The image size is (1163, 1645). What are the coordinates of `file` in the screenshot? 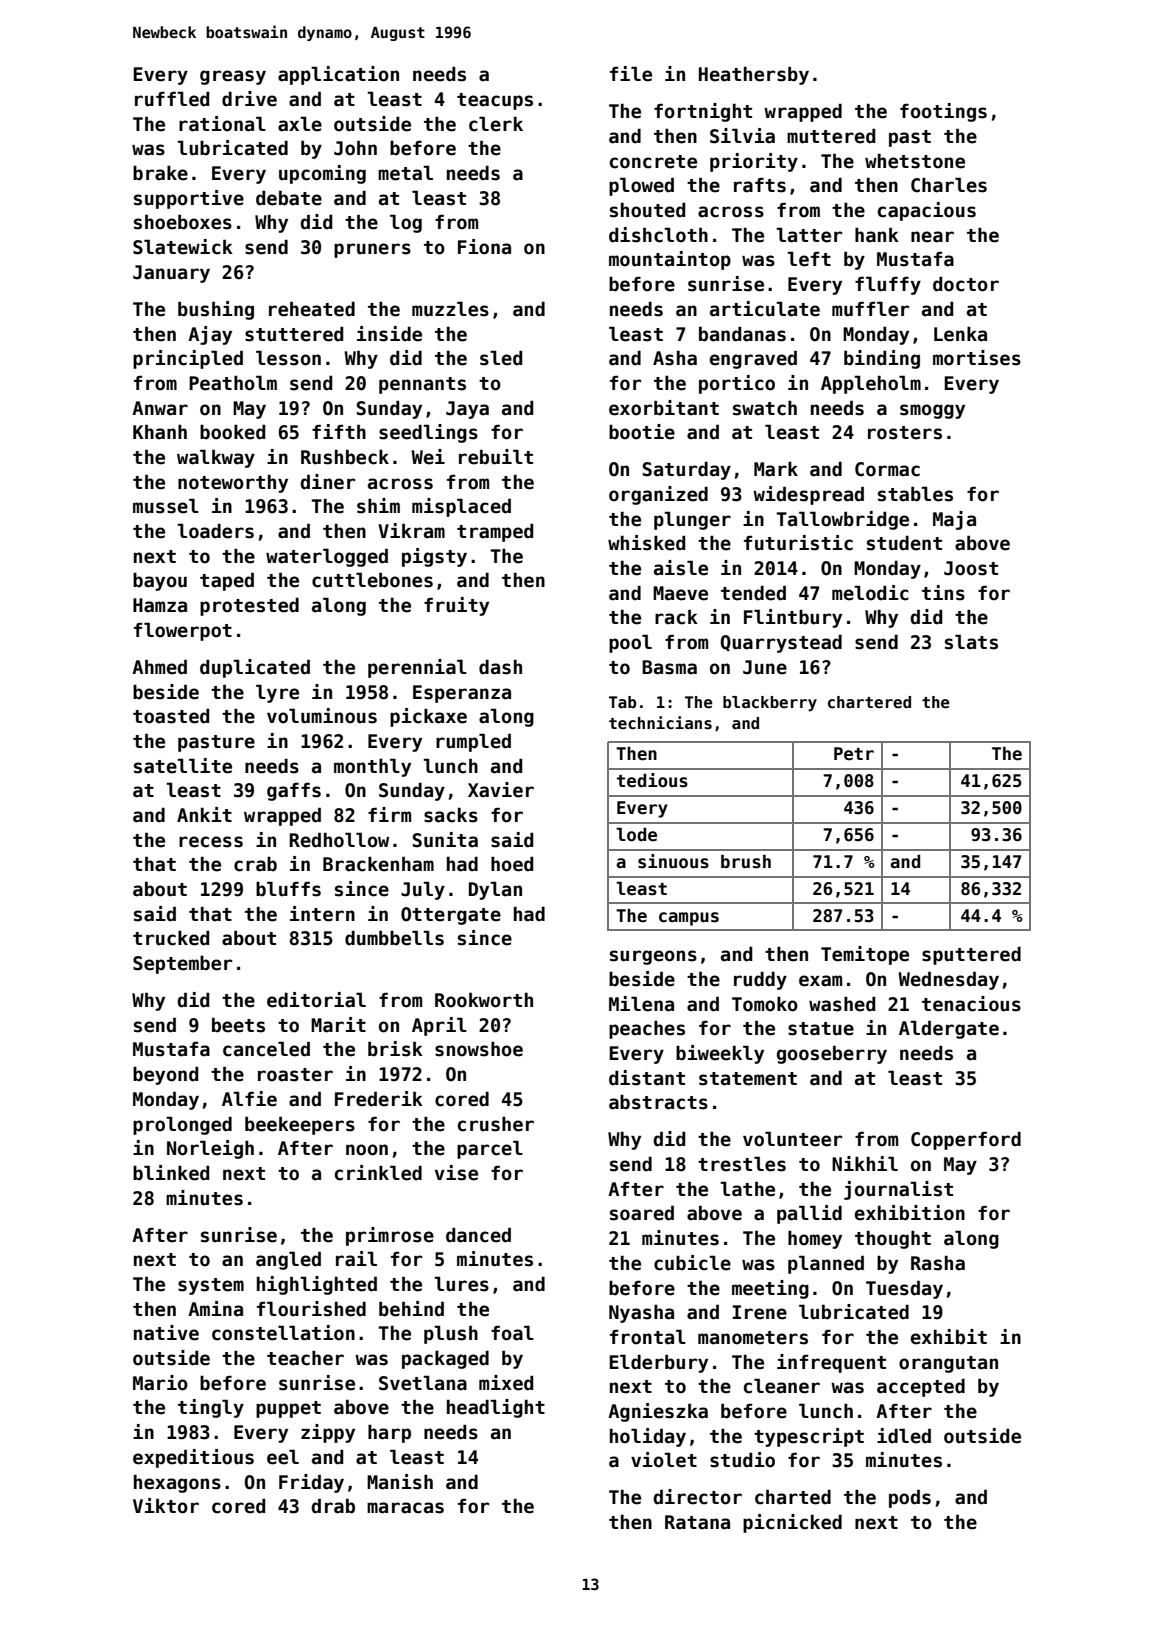 It's located at (631, 74).
